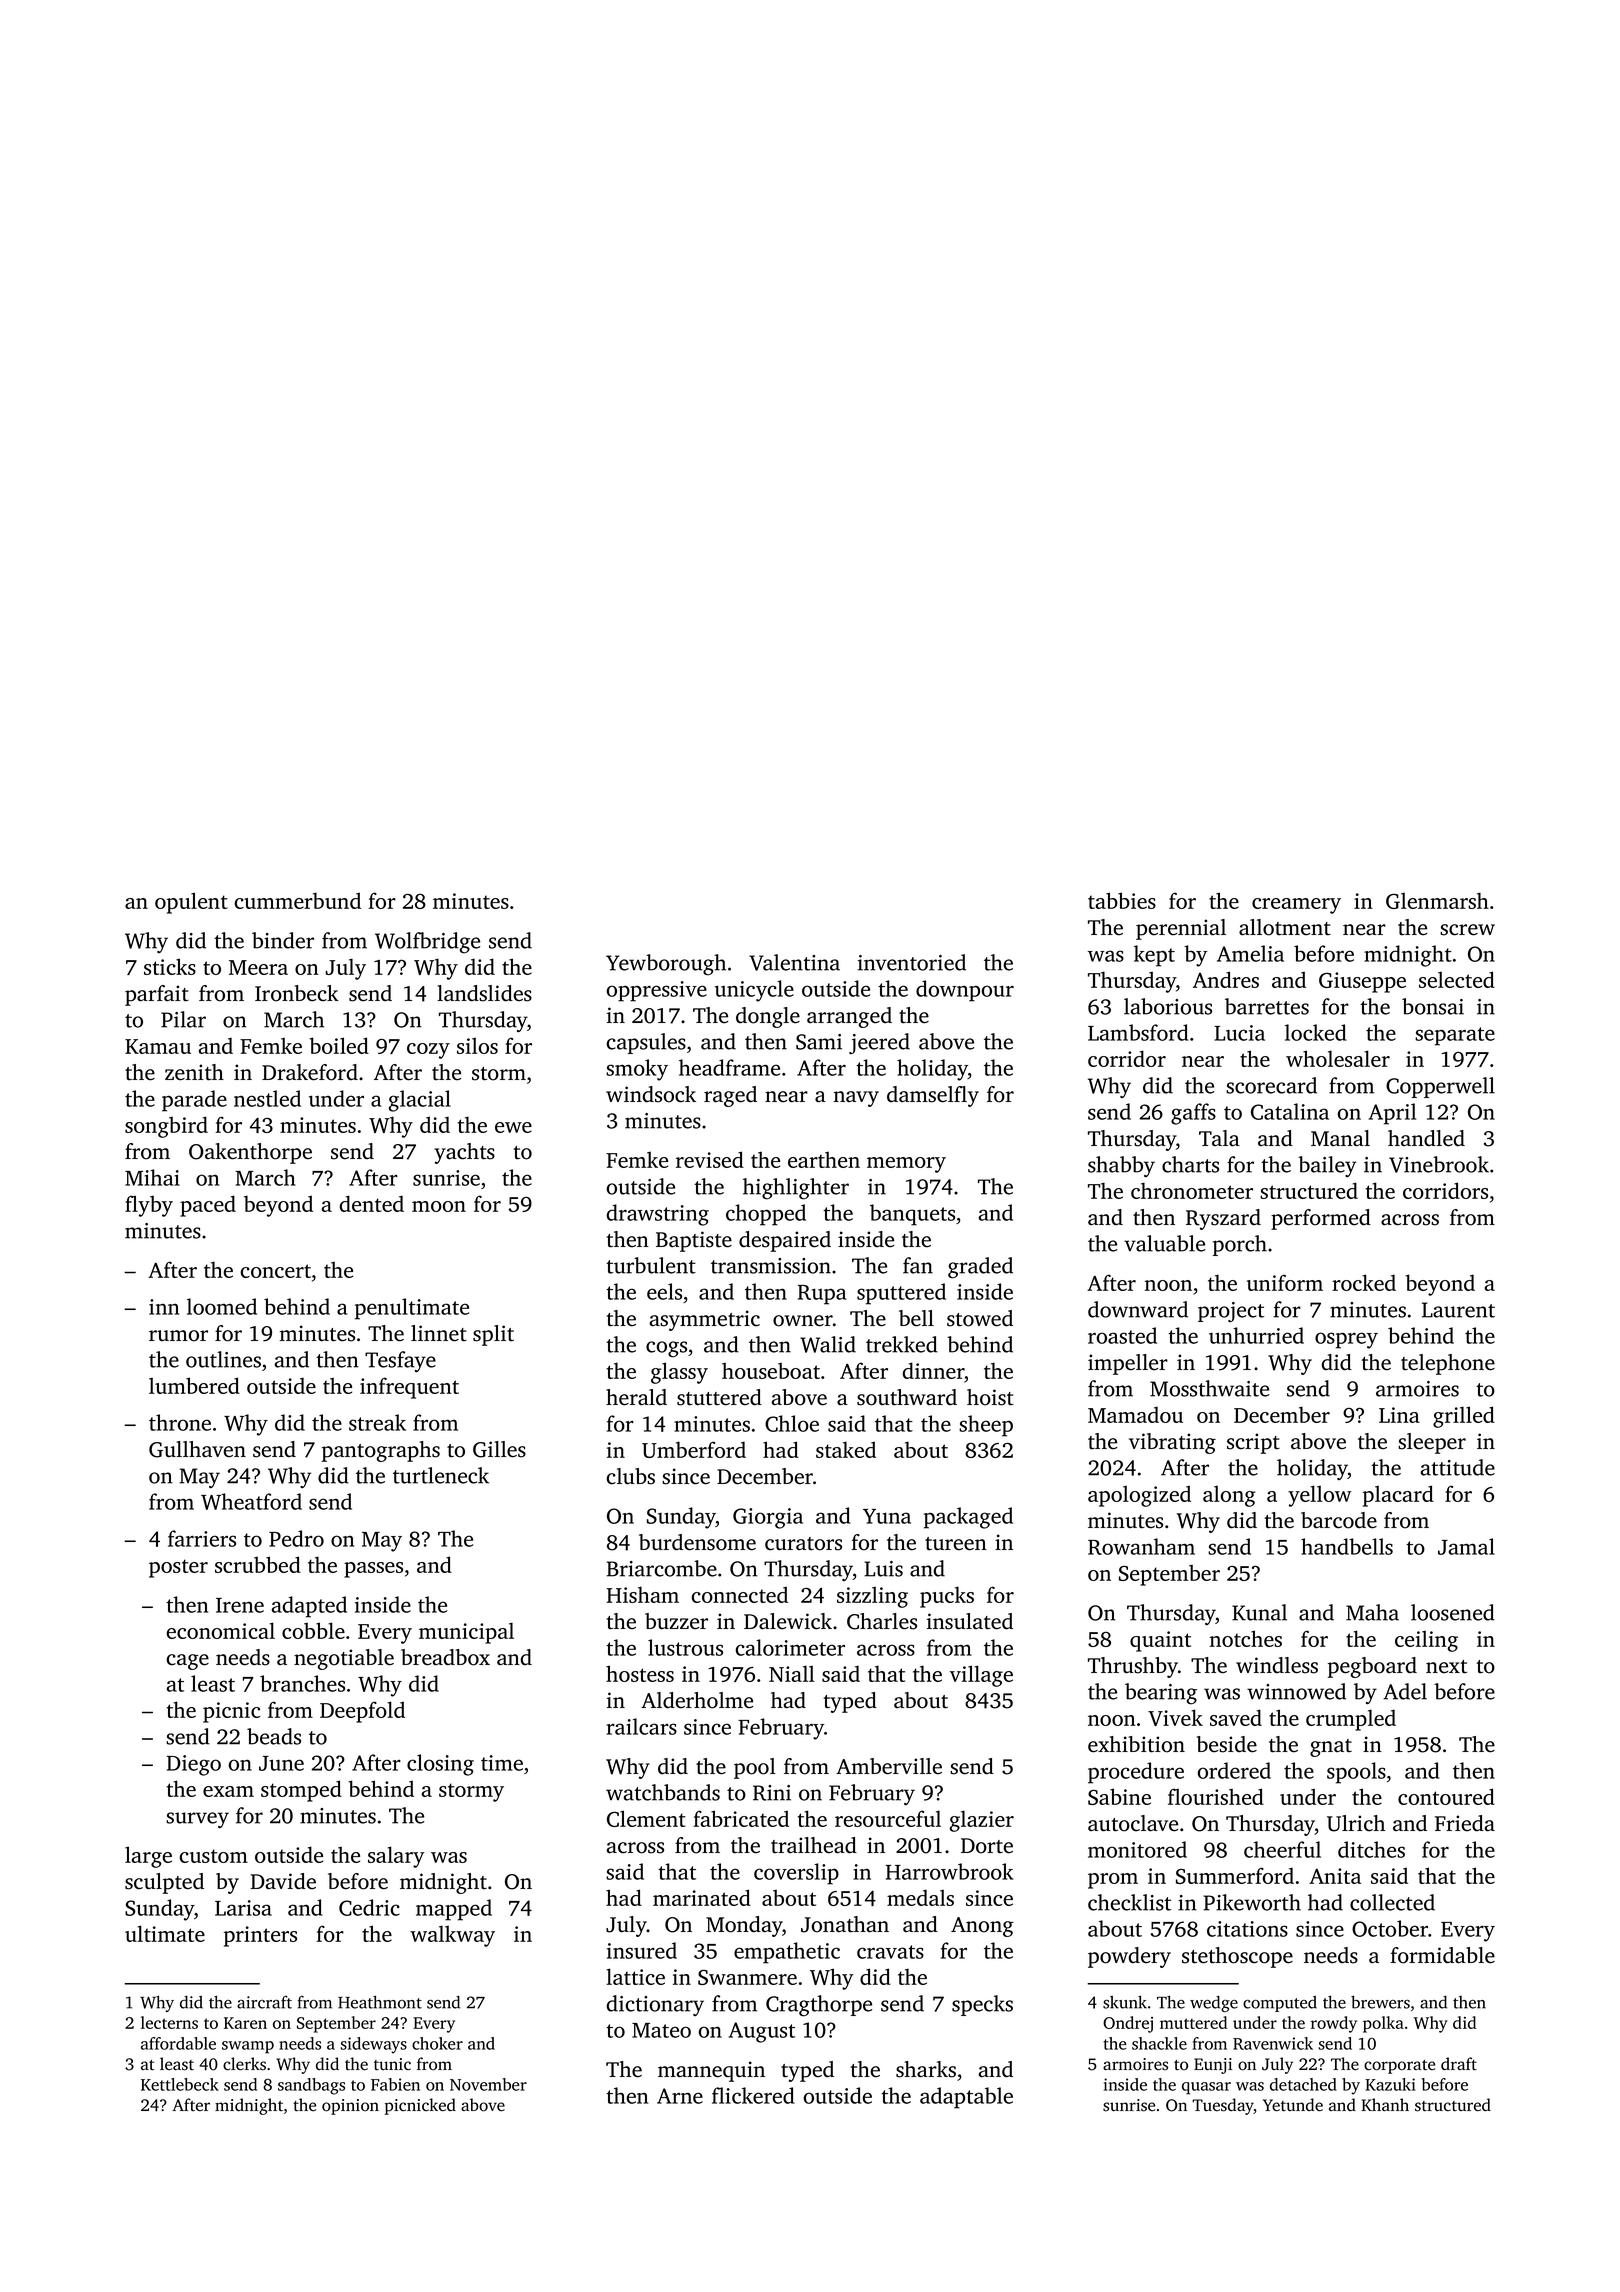 This document has width=1620, height=2292. Describe the element at coordinates (1385, 2104) in the document. I see `Khanh` at that location.
